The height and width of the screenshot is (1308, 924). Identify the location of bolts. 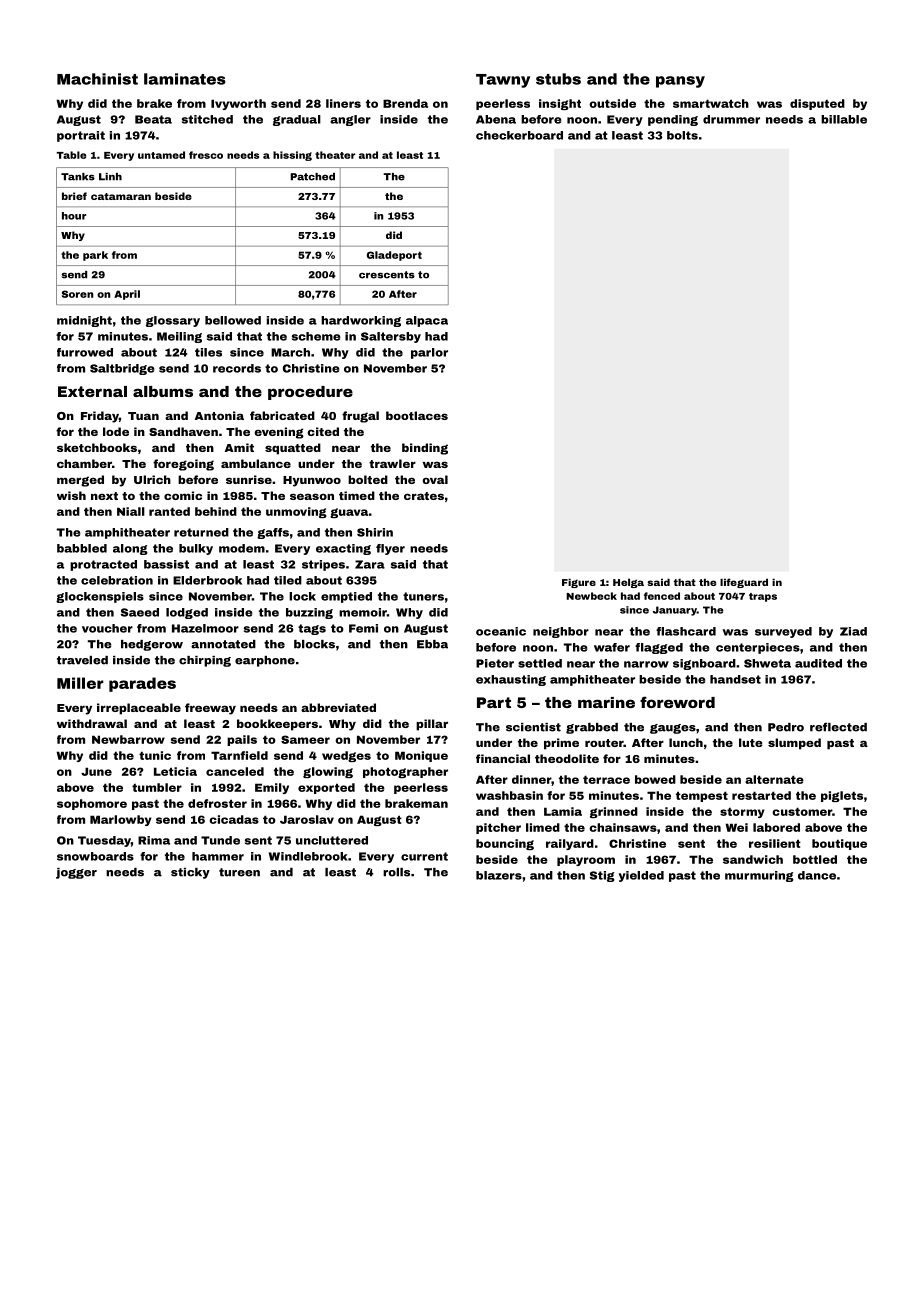
(682, 135).
